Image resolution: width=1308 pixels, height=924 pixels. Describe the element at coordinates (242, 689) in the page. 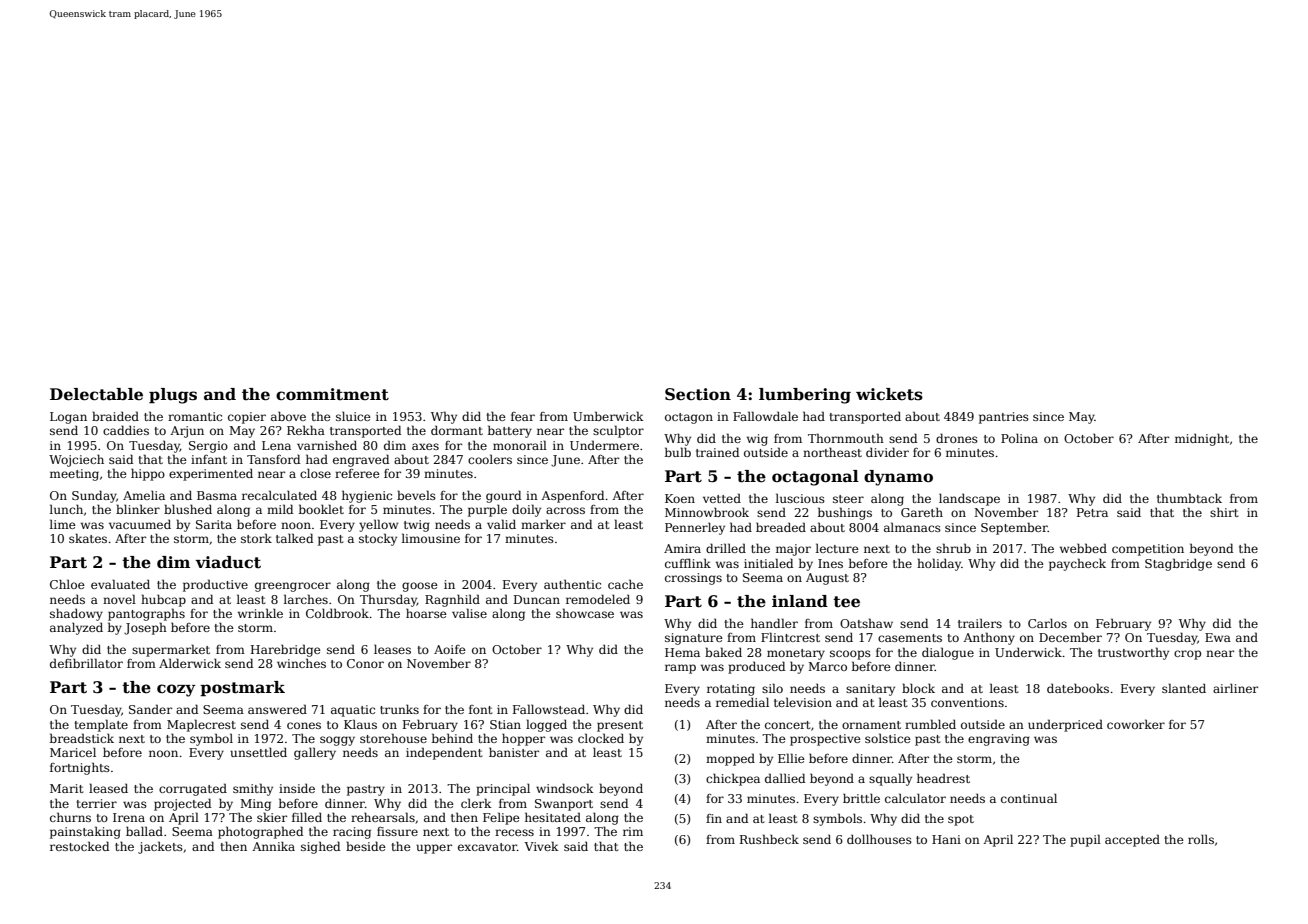

I see `postmark` at that location.
